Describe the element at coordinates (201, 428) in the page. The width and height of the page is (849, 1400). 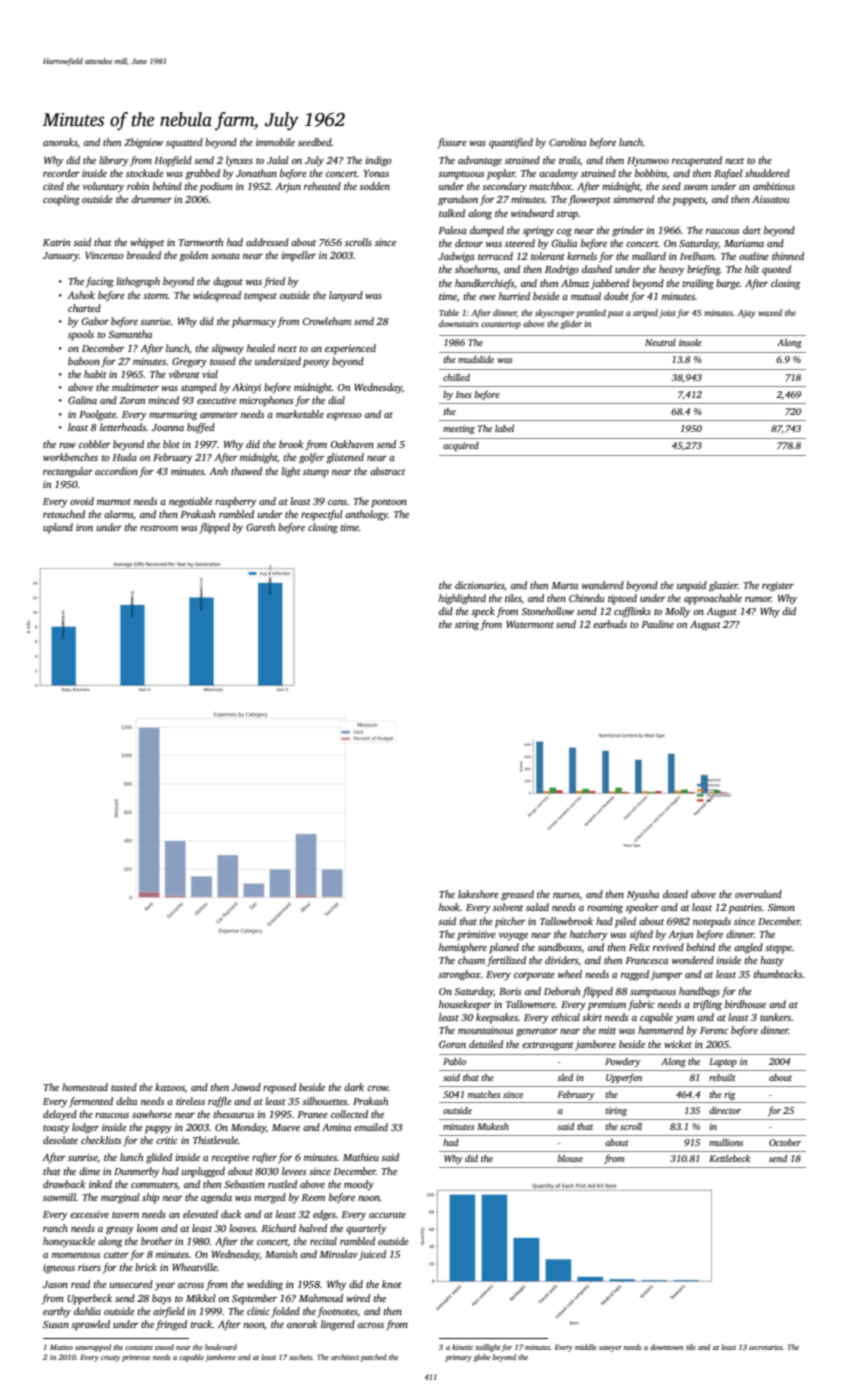
I see `buffed` at that location.
